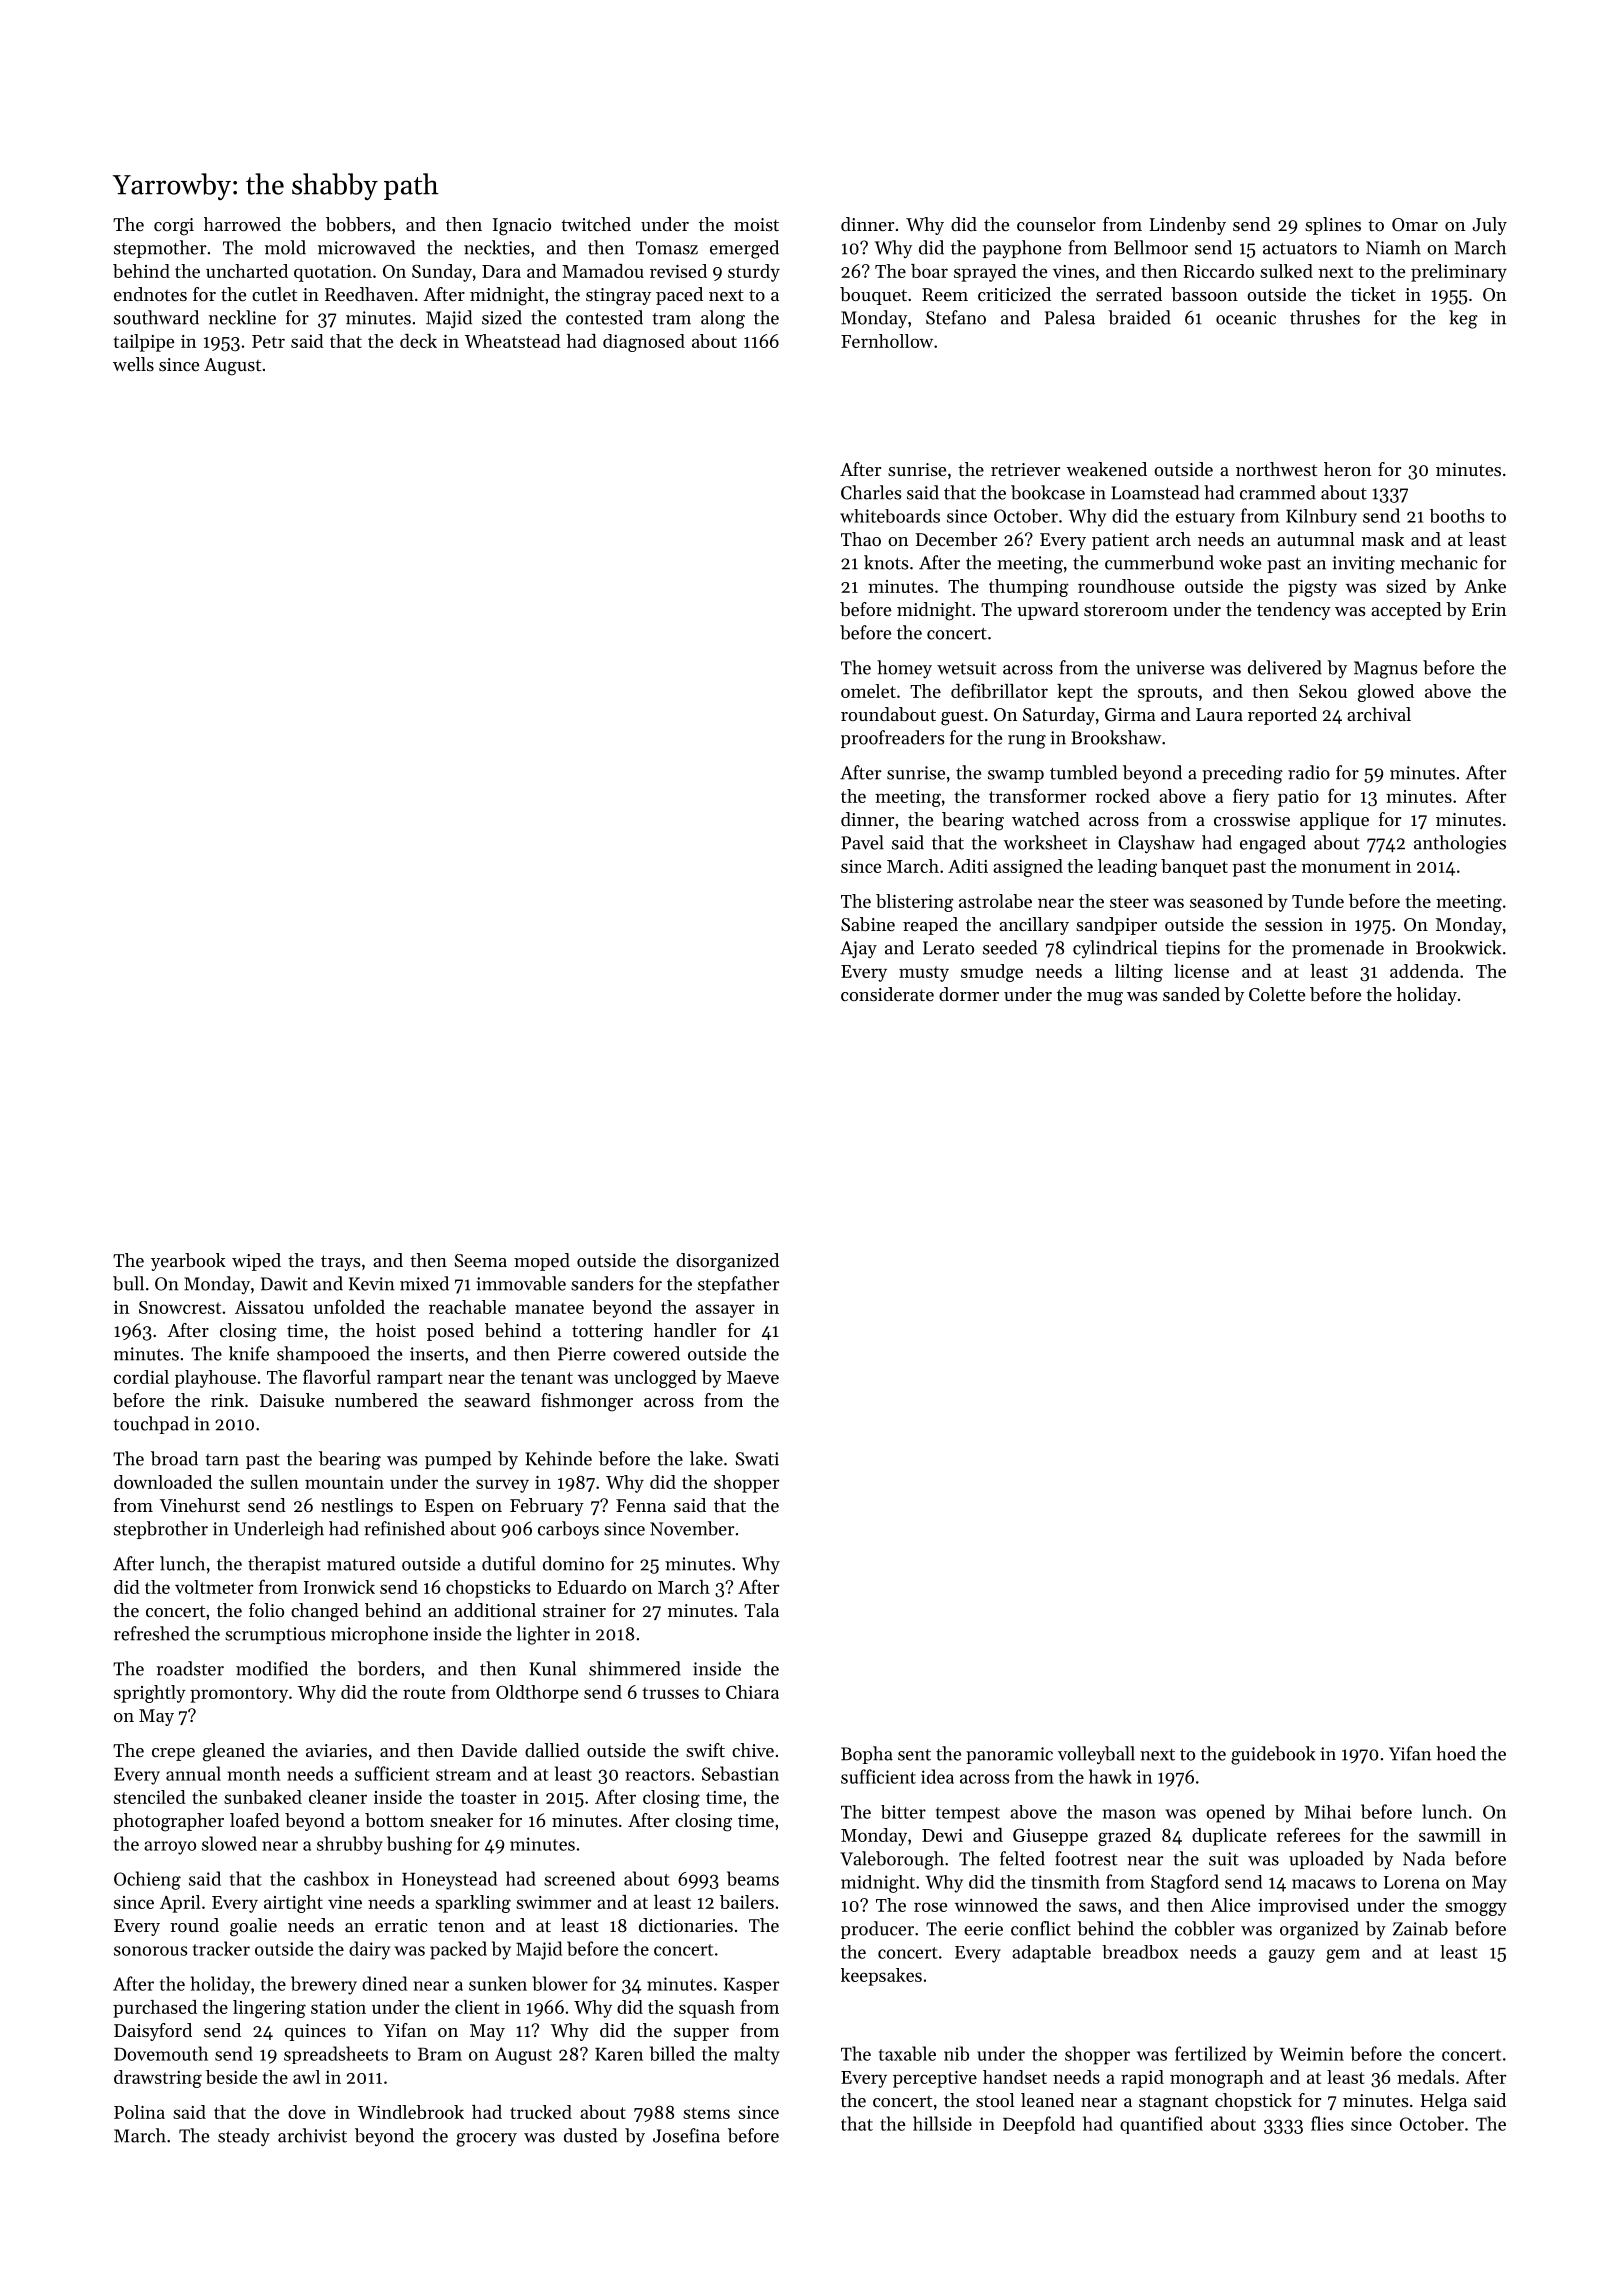 This document has height=2292, width=1620. I want to click on corgi, so click(174, 227).
